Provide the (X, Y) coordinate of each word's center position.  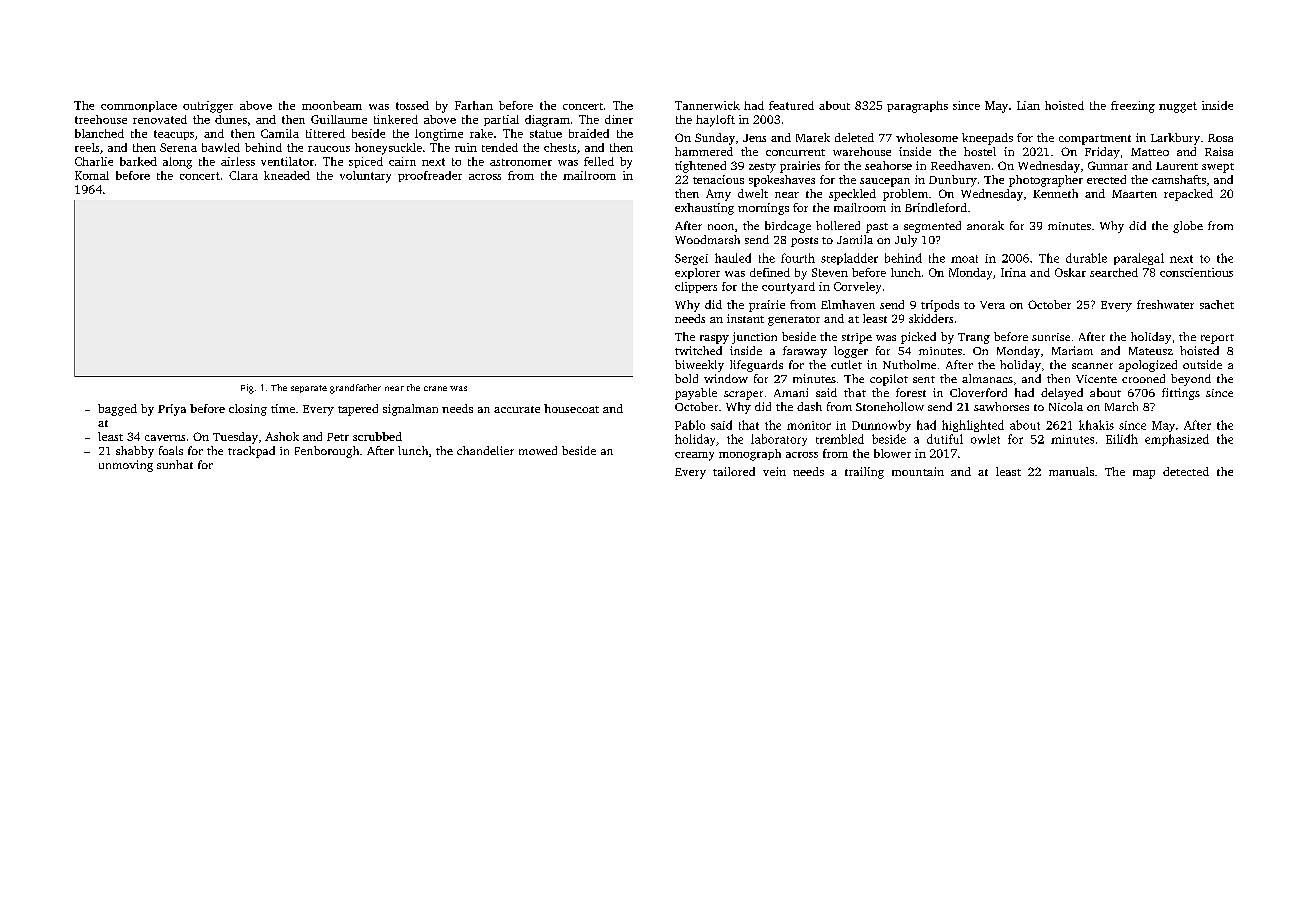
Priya (172, 410)
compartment (1095, 140)
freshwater (1165, 304)
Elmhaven (848, 304)
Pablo (690, 425)
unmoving (126, 466)
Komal (92, 175)
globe (1188, 227)
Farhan (474, 105)
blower (892, 453)
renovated (160, 119)
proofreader (430, 176)
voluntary (365, 177)
